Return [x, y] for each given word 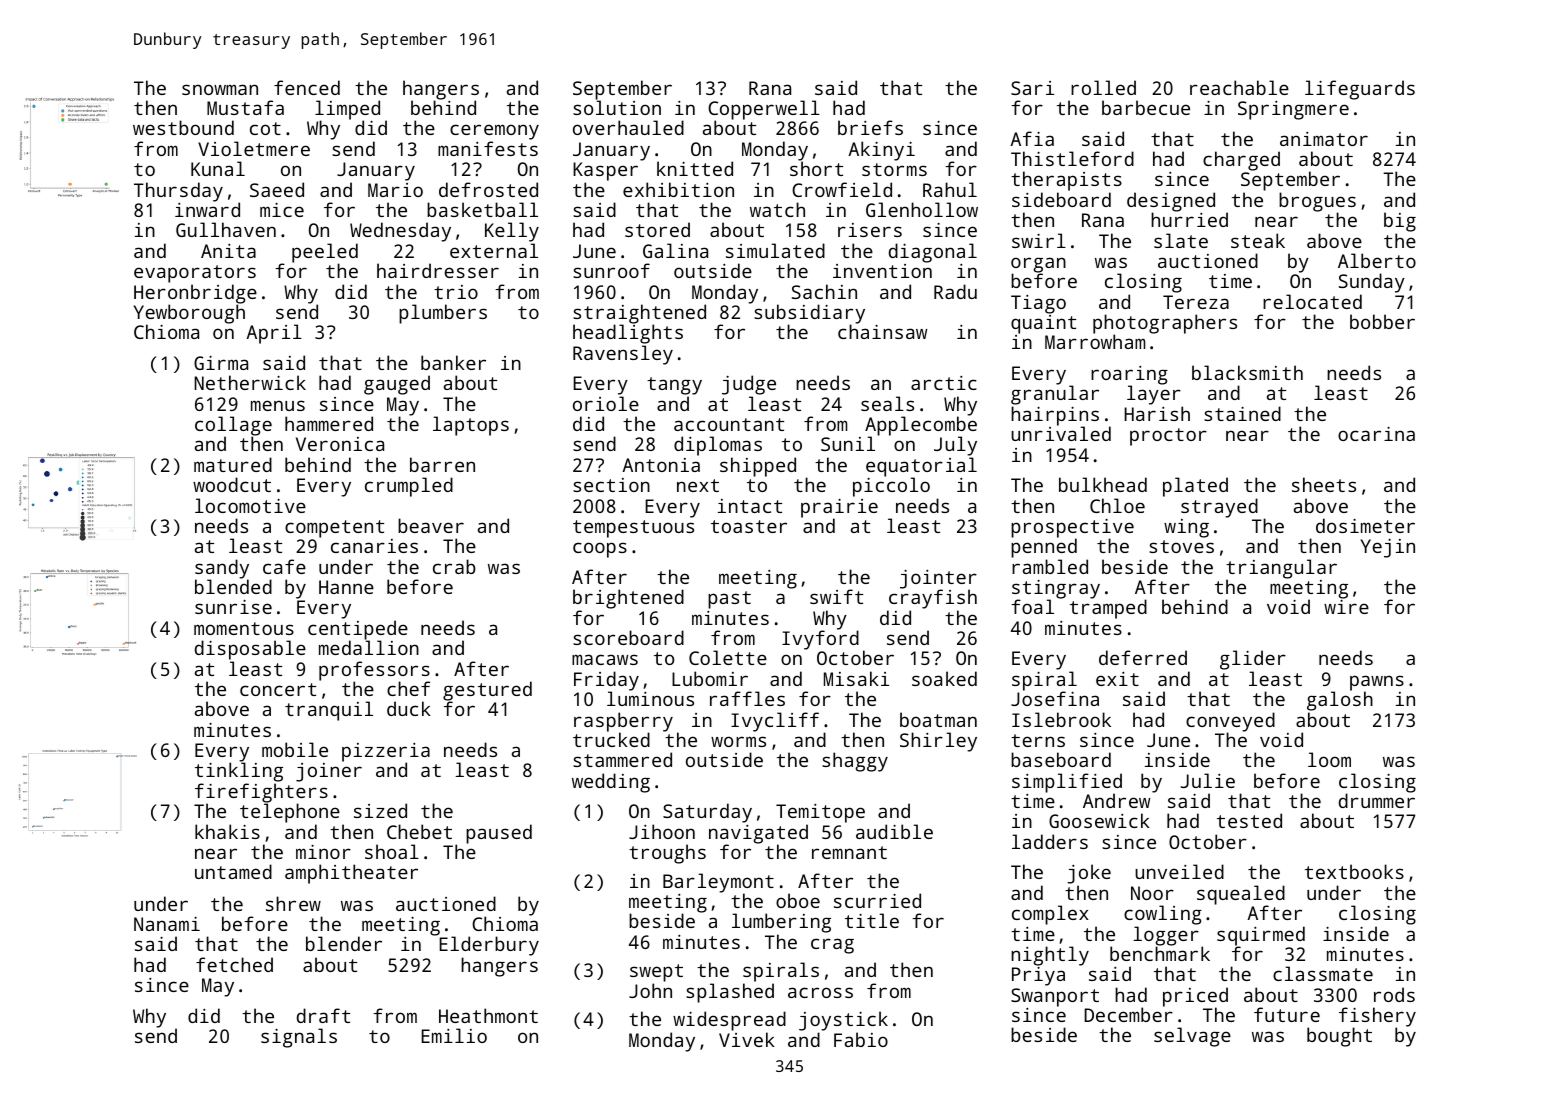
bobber [1382, 321]
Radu [955, 291]
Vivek [747, 1039]
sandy [222, 569]
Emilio [454, 1035]
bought [1339, 1037]
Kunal [218, 168]
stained [1242, 413]
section [611, 485]
